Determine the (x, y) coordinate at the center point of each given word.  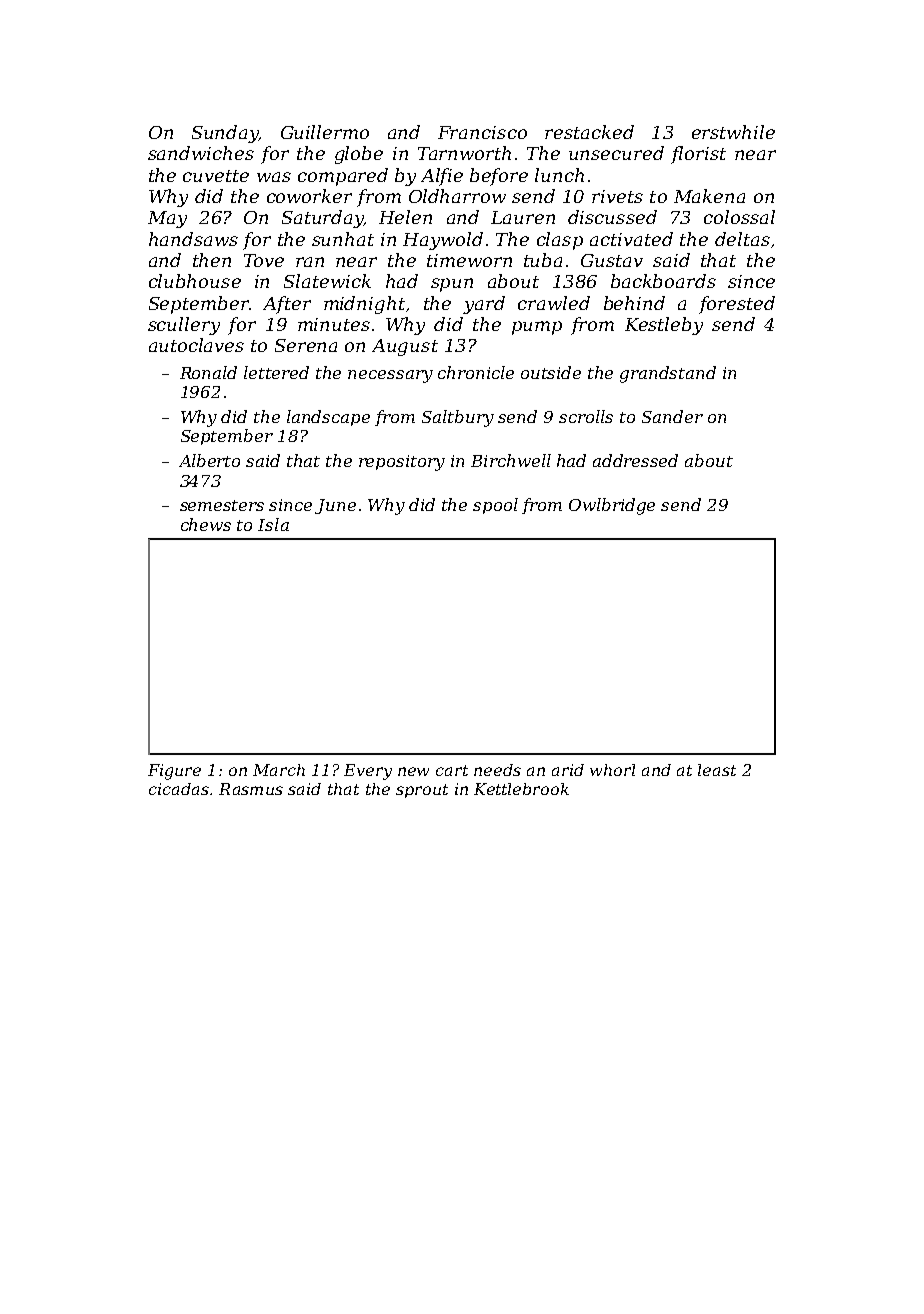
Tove (264, 260)
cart (452, 770)
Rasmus (251, 789)
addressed (635, 460)
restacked (589, 132)
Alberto (209, 460)
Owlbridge (612, 506)
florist (698, 155)
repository (402, 463)
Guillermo (325, 132)
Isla (273, 524)
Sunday (225, 134)
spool (495, 506)
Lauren (523, 217)
